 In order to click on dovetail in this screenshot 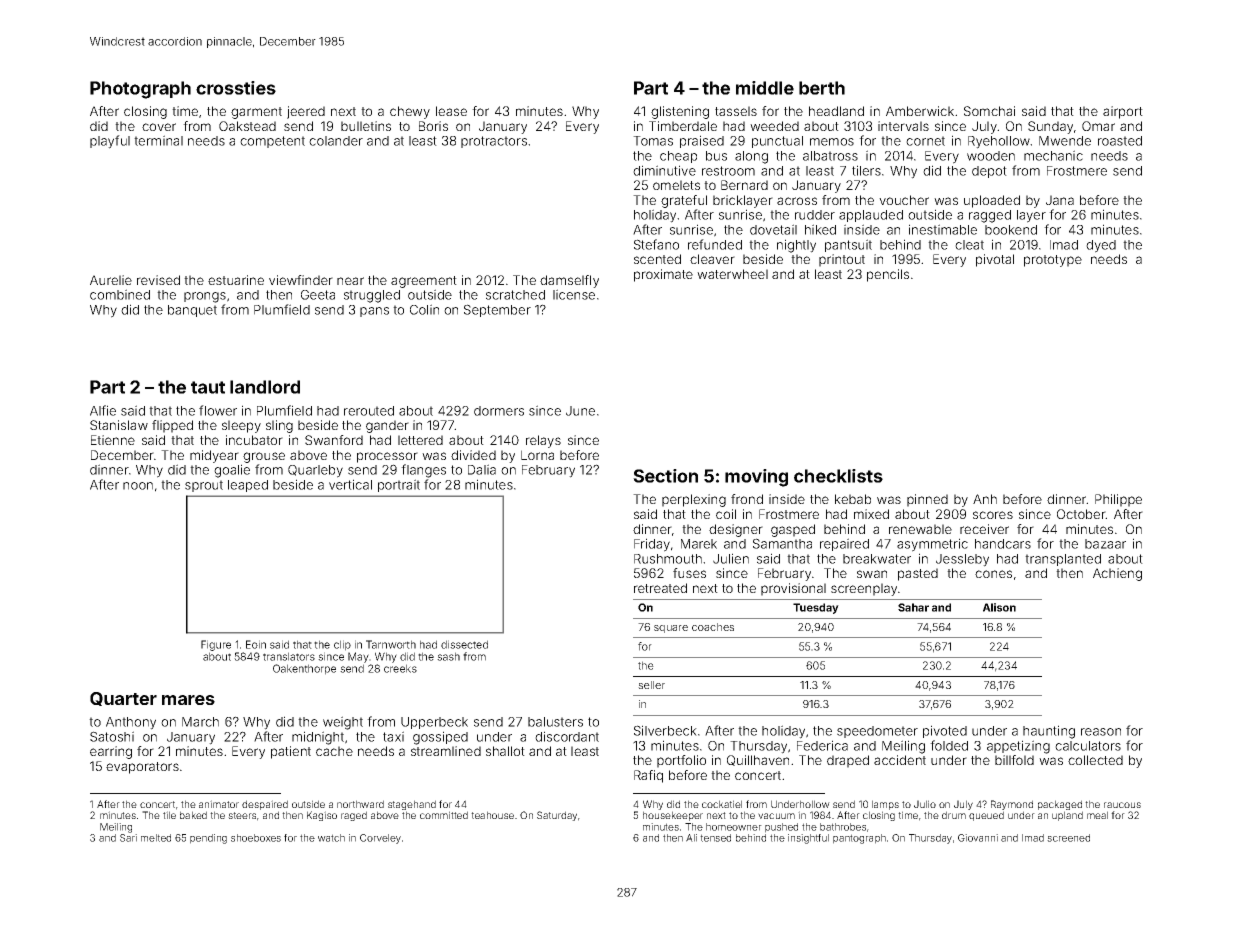, I will do `click(773, 229)`.
